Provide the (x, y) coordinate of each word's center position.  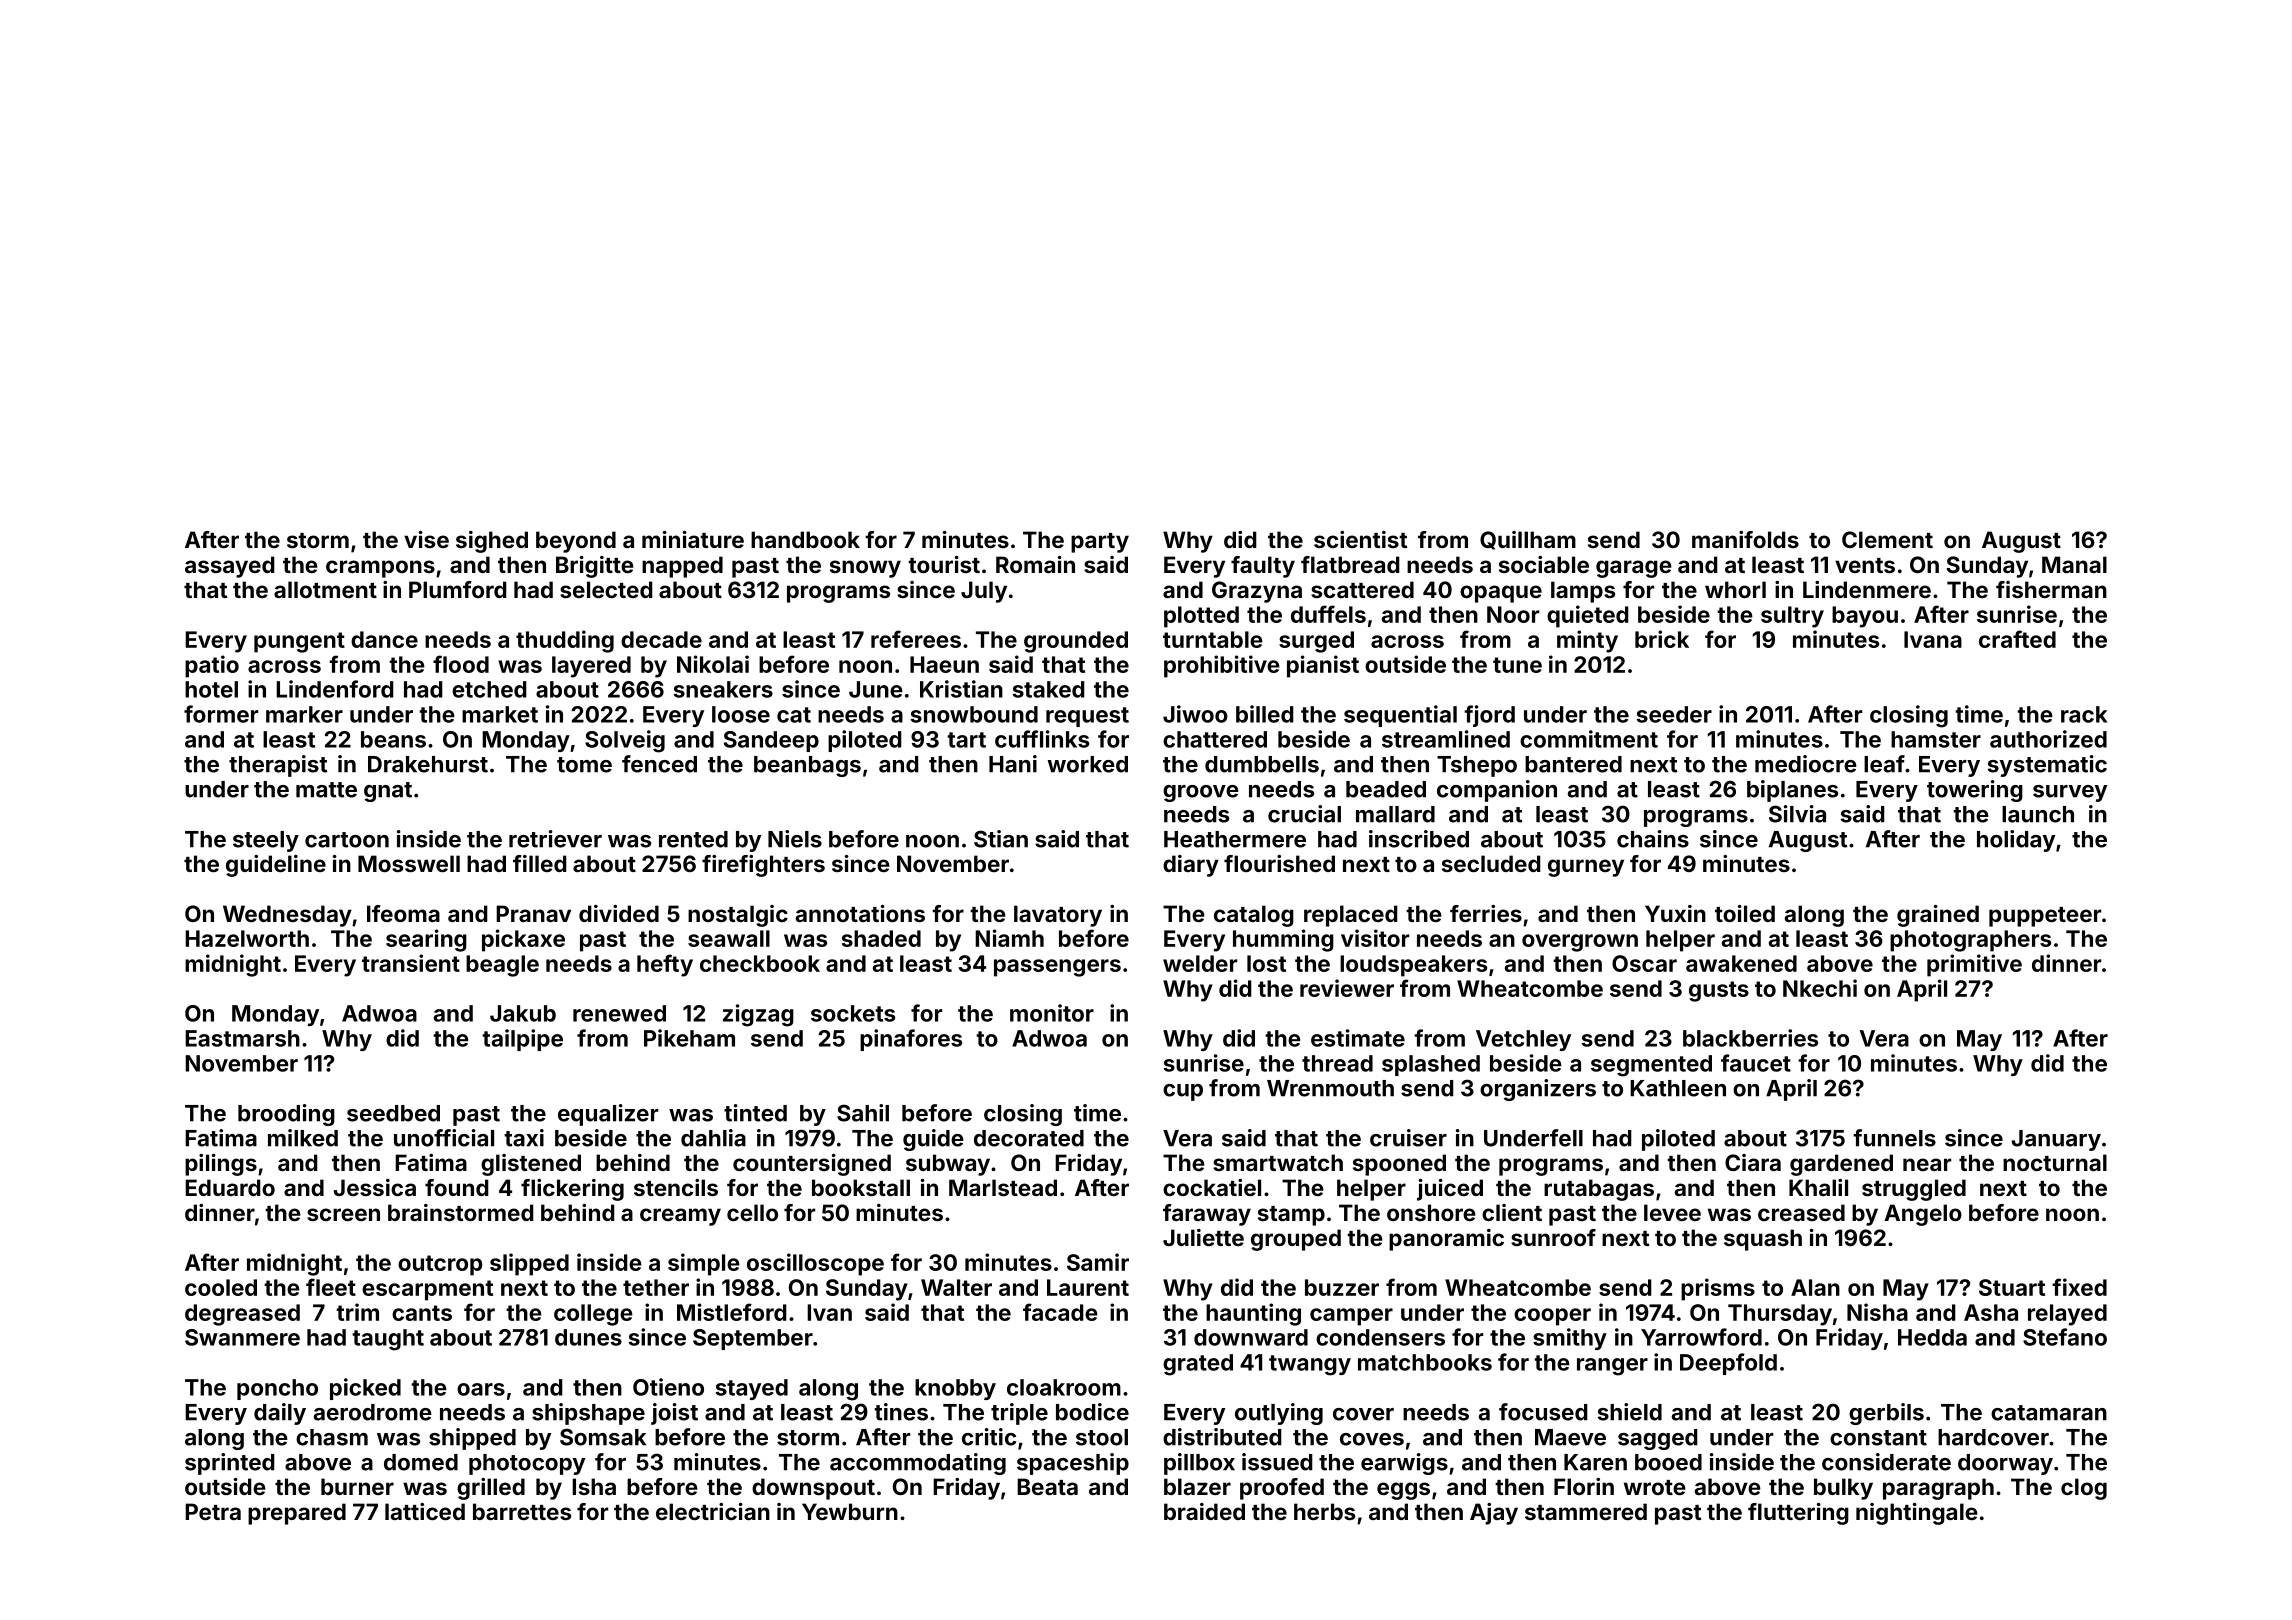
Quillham (1528, 540)
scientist (1360, 539)
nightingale (1917, 1514)
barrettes (522, 1511)
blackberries (1750, 1038)
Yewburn (850, 1511)
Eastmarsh (242, 1038)
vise (426, 539)
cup (1183, 1092)
